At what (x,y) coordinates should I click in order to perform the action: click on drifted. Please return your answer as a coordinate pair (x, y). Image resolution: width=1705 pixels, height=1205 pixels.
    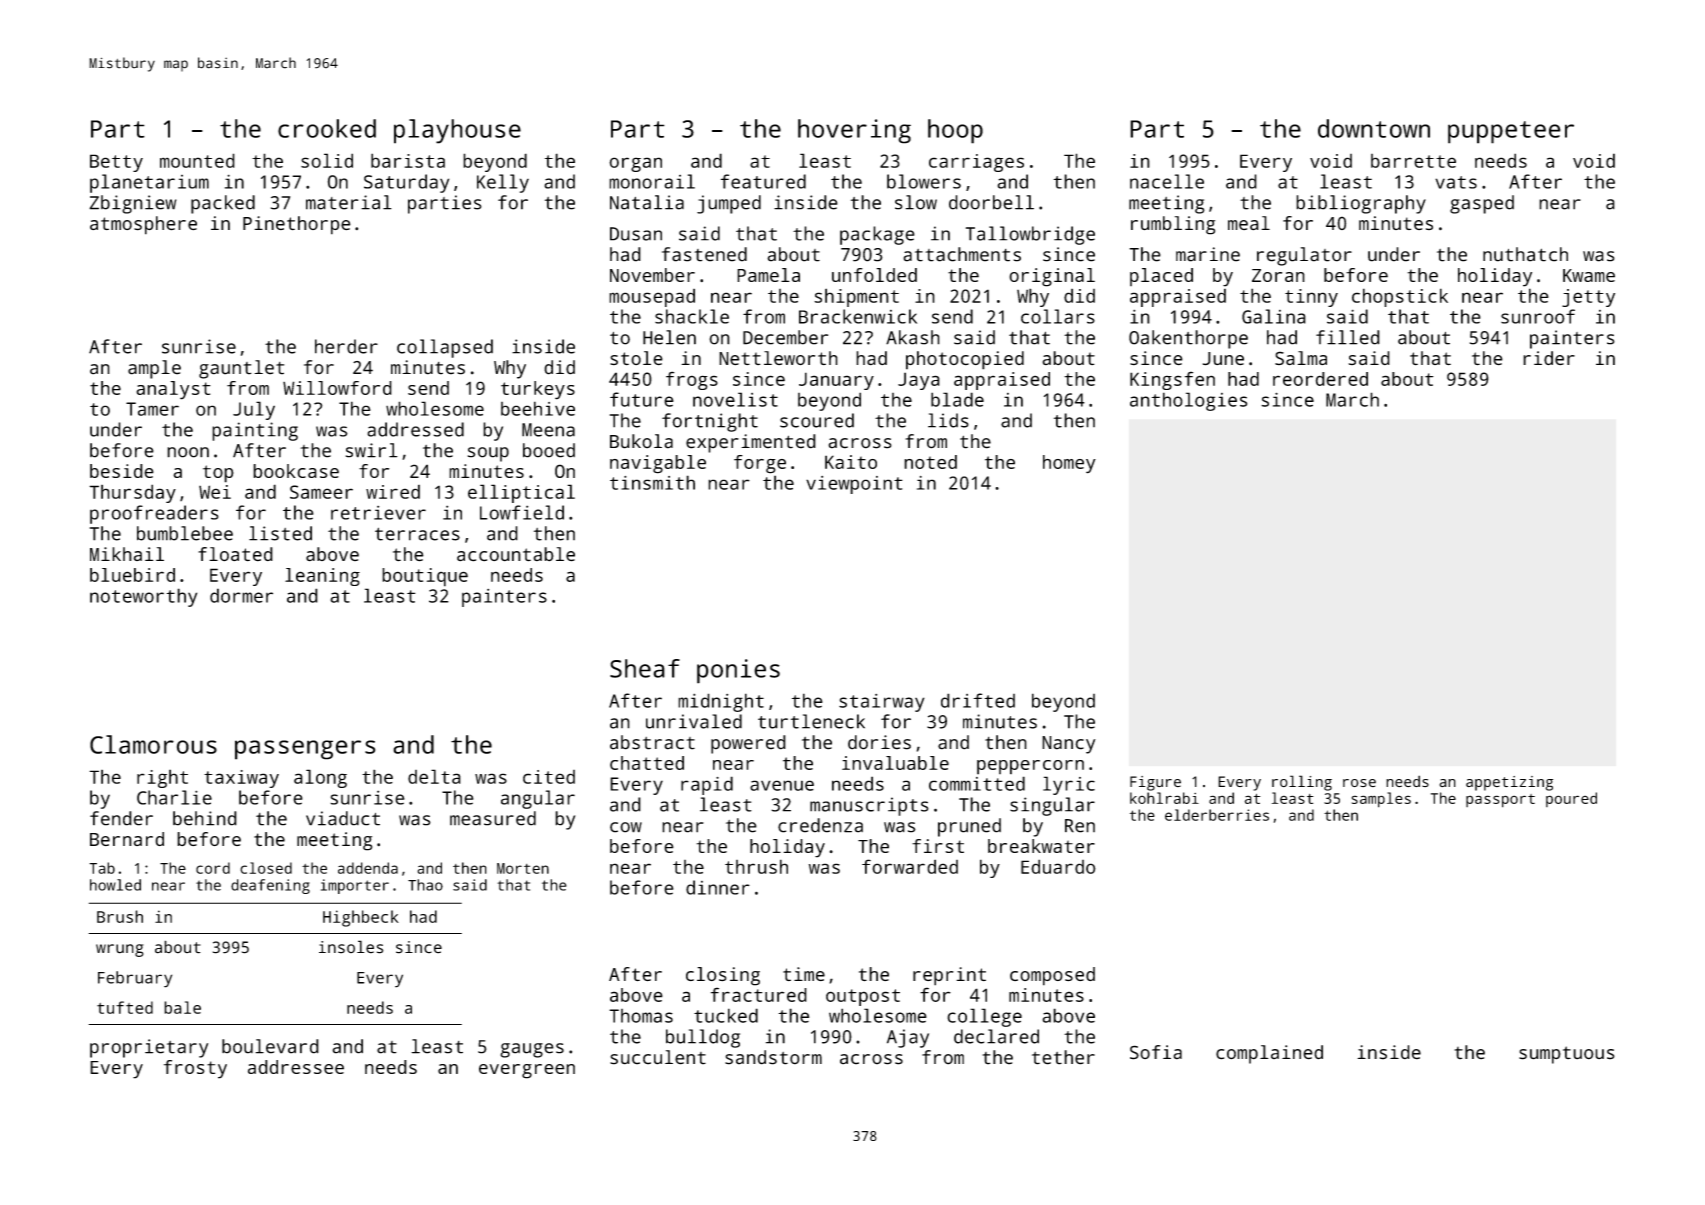
    Looking at the image, I should click on (978, 700).
